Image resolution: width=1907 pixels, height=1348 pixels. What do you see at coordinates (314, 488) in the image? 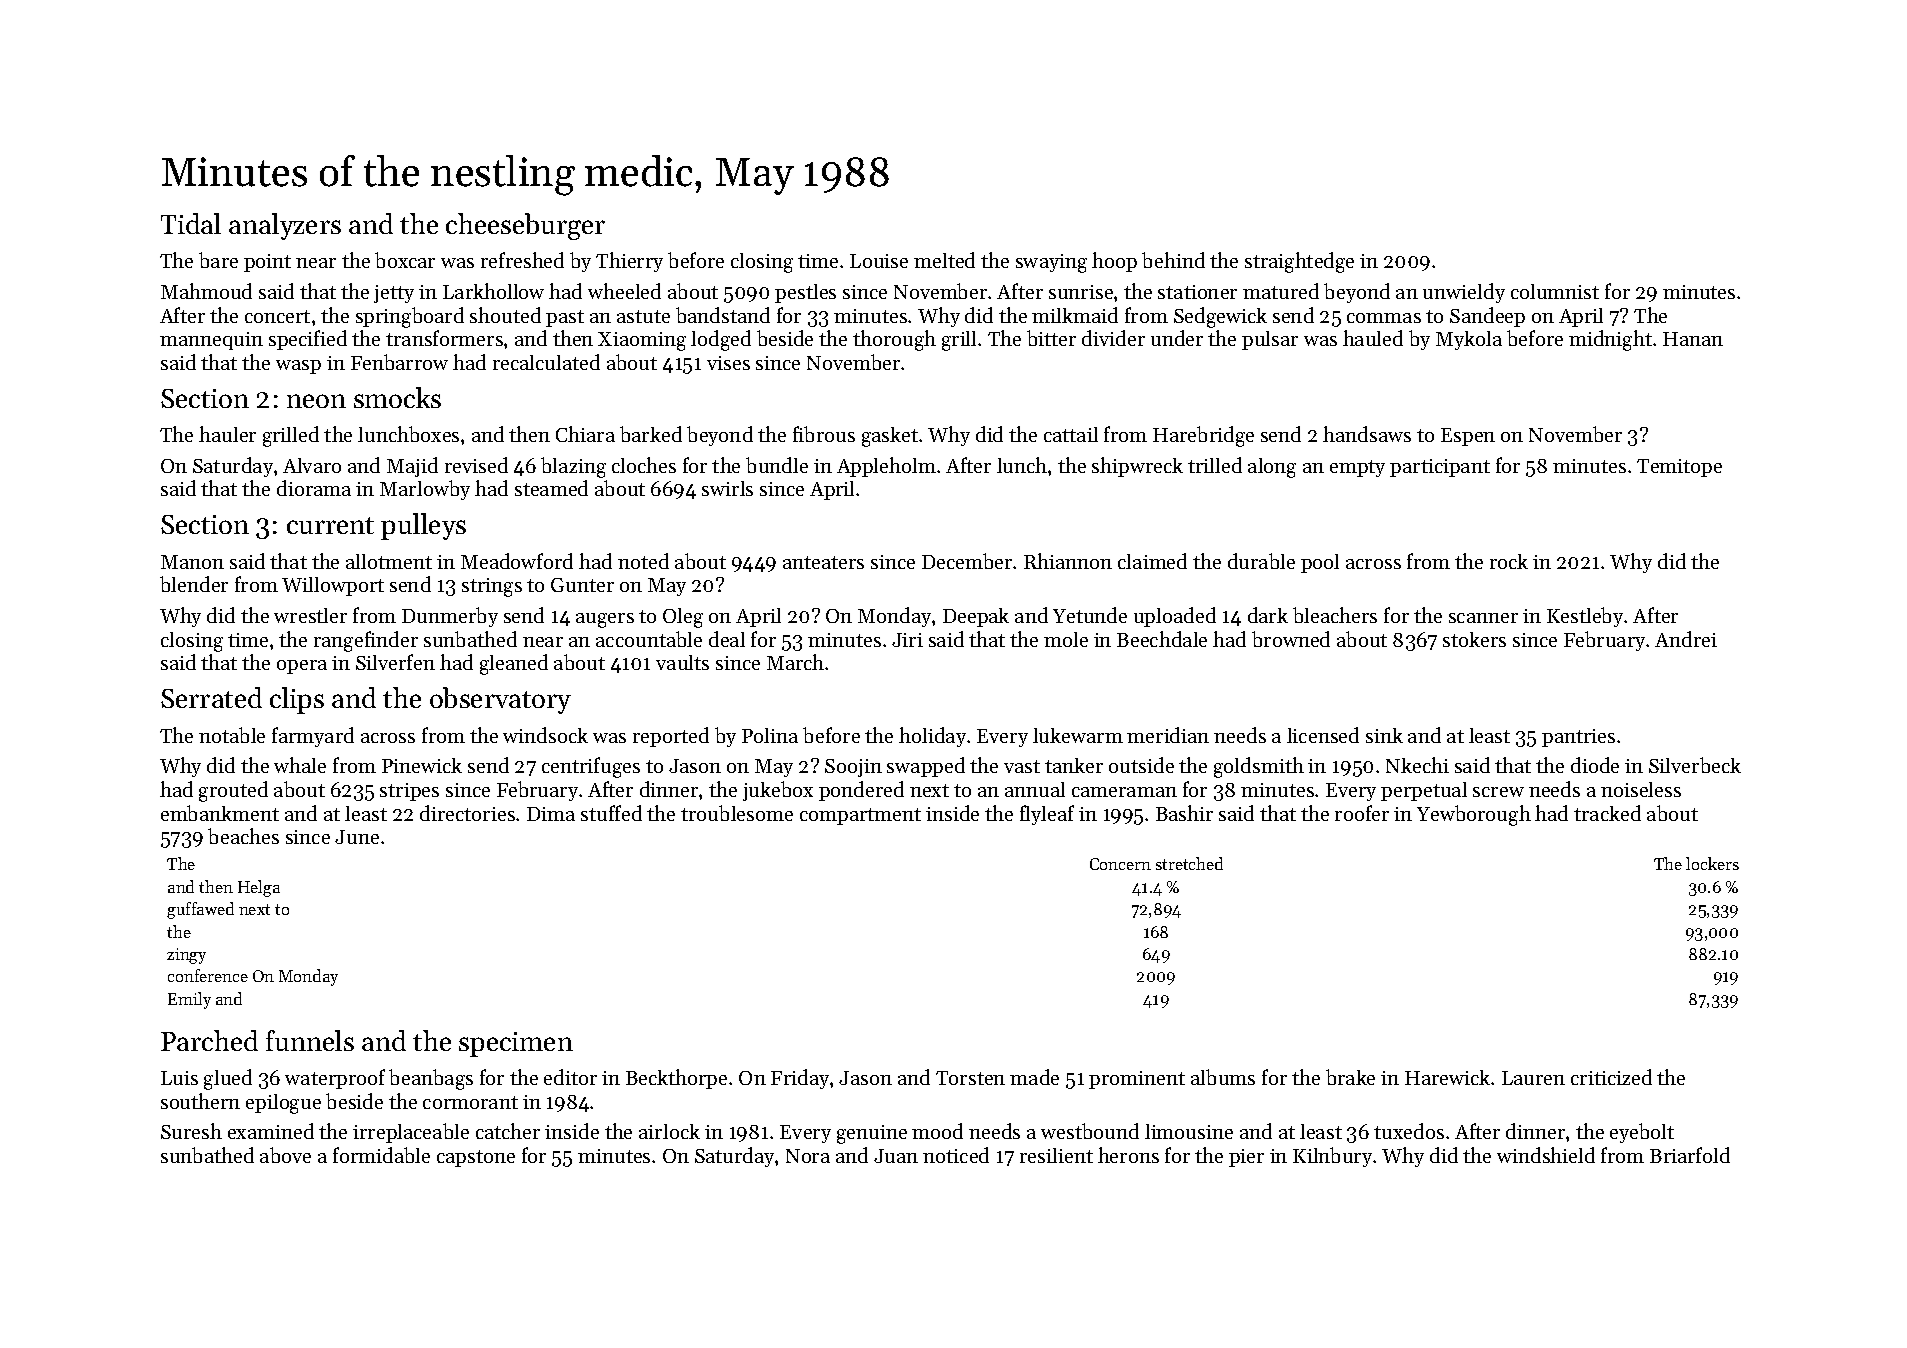
I see `diorama` at bounding box center [314, 488].
